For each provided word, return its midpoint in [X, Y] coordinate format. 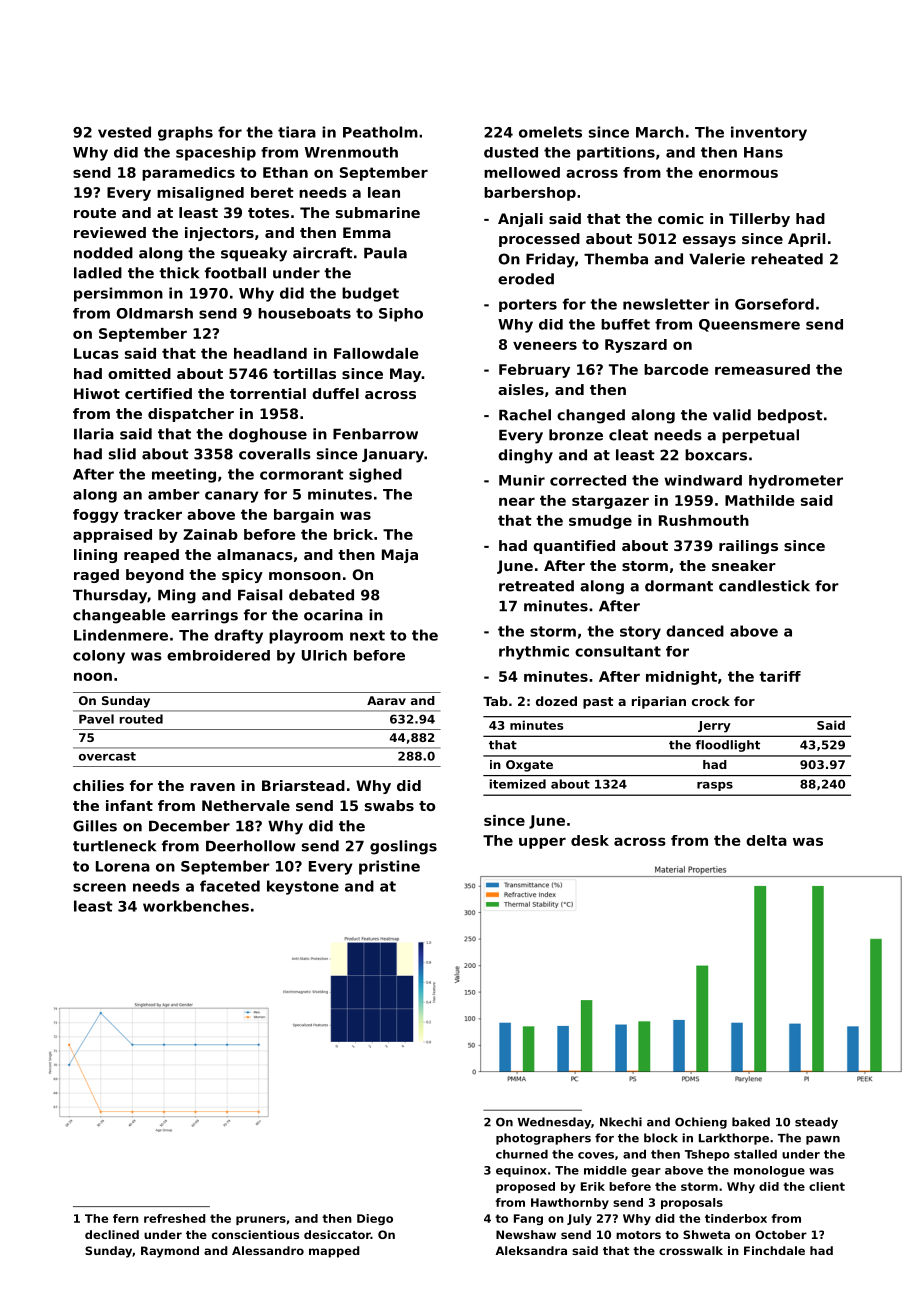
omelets [550, 132]
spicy [242, 576]
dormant [679, 586]
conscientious [255, 1234]
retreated [536, 586]
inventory [769, 133]
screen [99, 887]
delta [766, 840]
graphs [185, 133]
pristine [389, 867]
